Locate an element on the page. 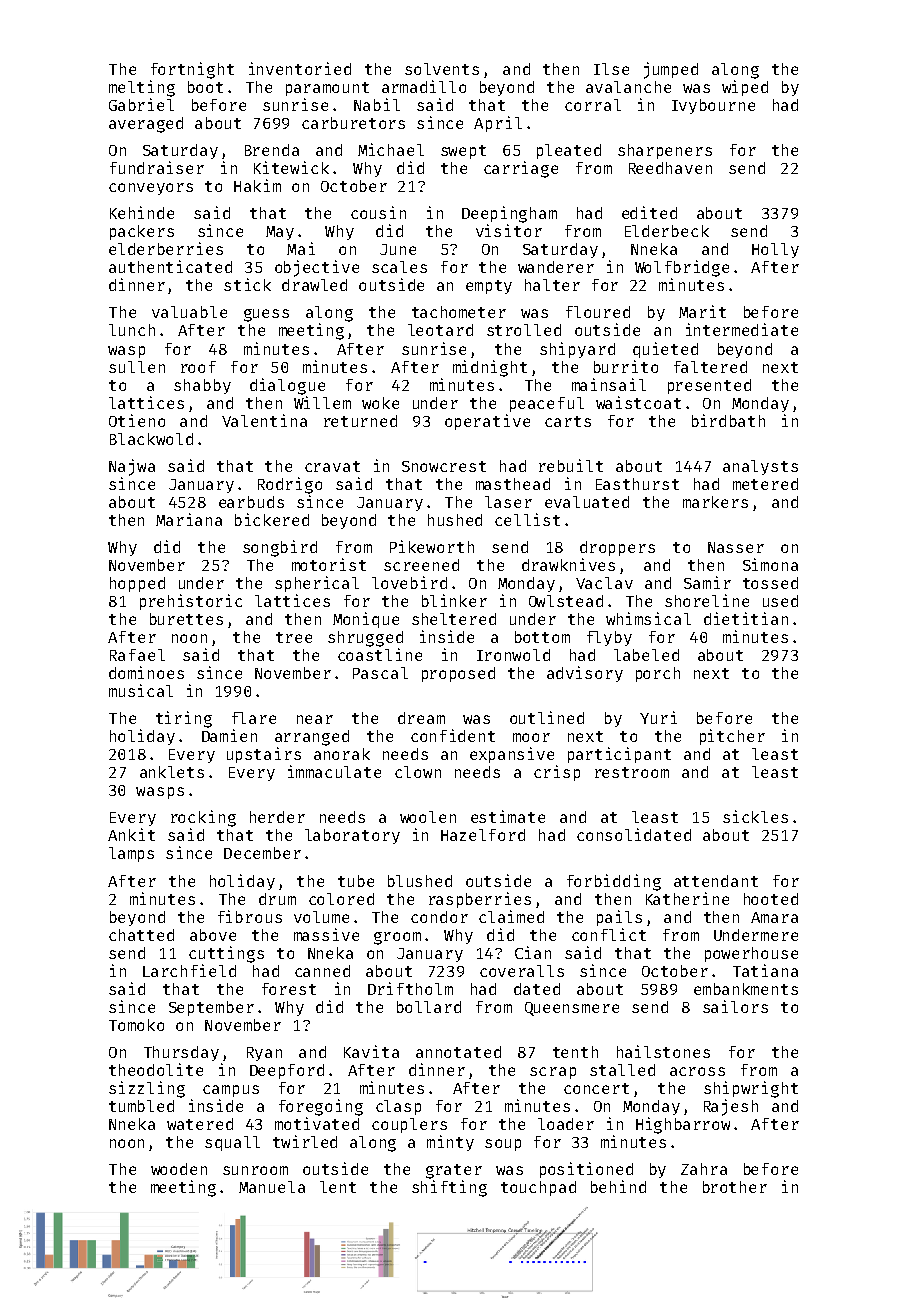  rocking is located at coordinates (203, 818).
